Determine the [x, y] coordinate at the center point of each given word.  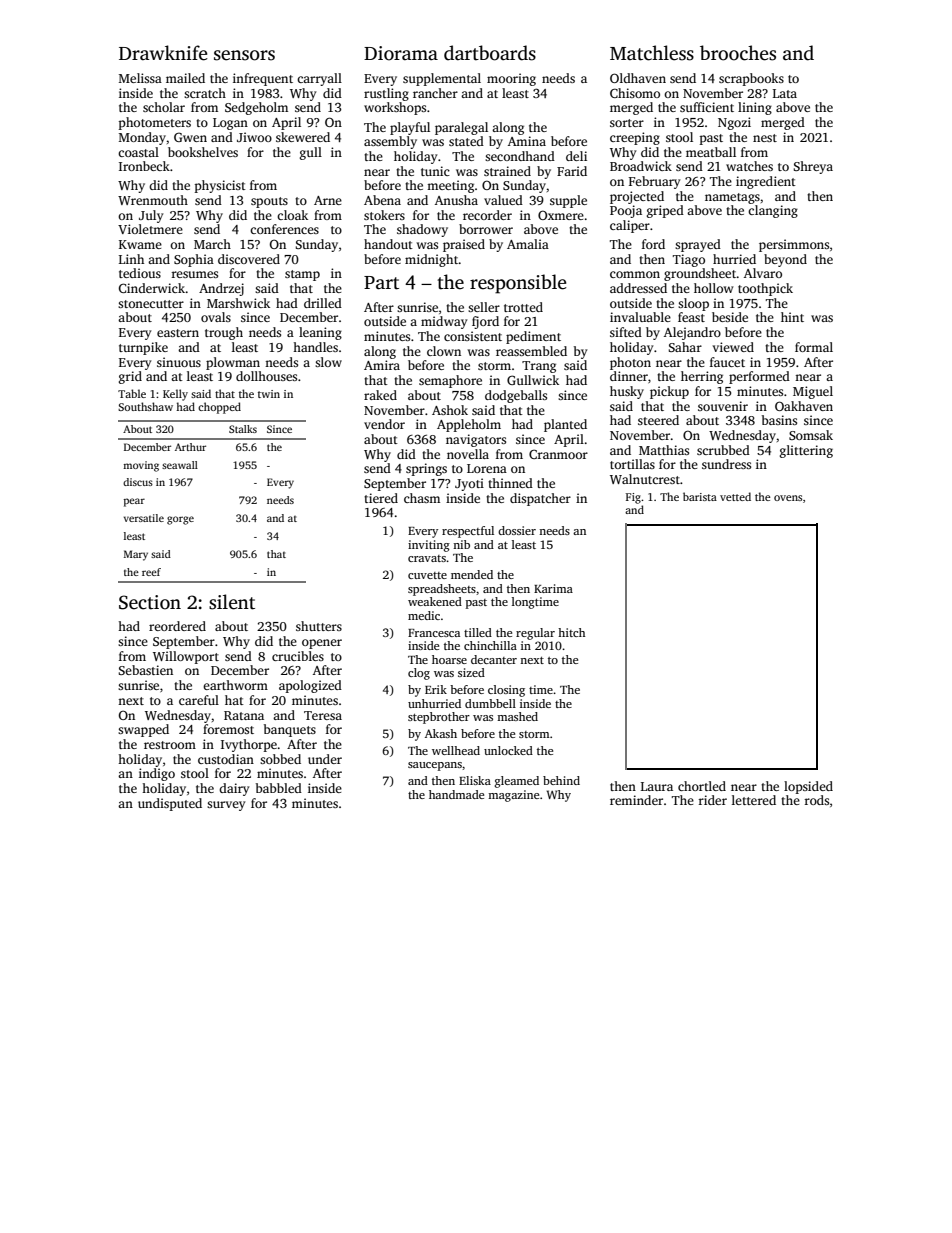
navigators [476, 440]
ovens [788, 498]
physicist [220, 186]
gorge [180, 520]
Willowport [186, 657]
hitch [571, 632]
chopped [219, 408]
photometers [155, 123]
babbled [279, 788]
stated [466, 141]
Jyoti [469, 484]
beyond [785, 260]
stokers [384, 215]
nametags [732, 198]
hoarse [449, 659]
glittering [806, 451]
